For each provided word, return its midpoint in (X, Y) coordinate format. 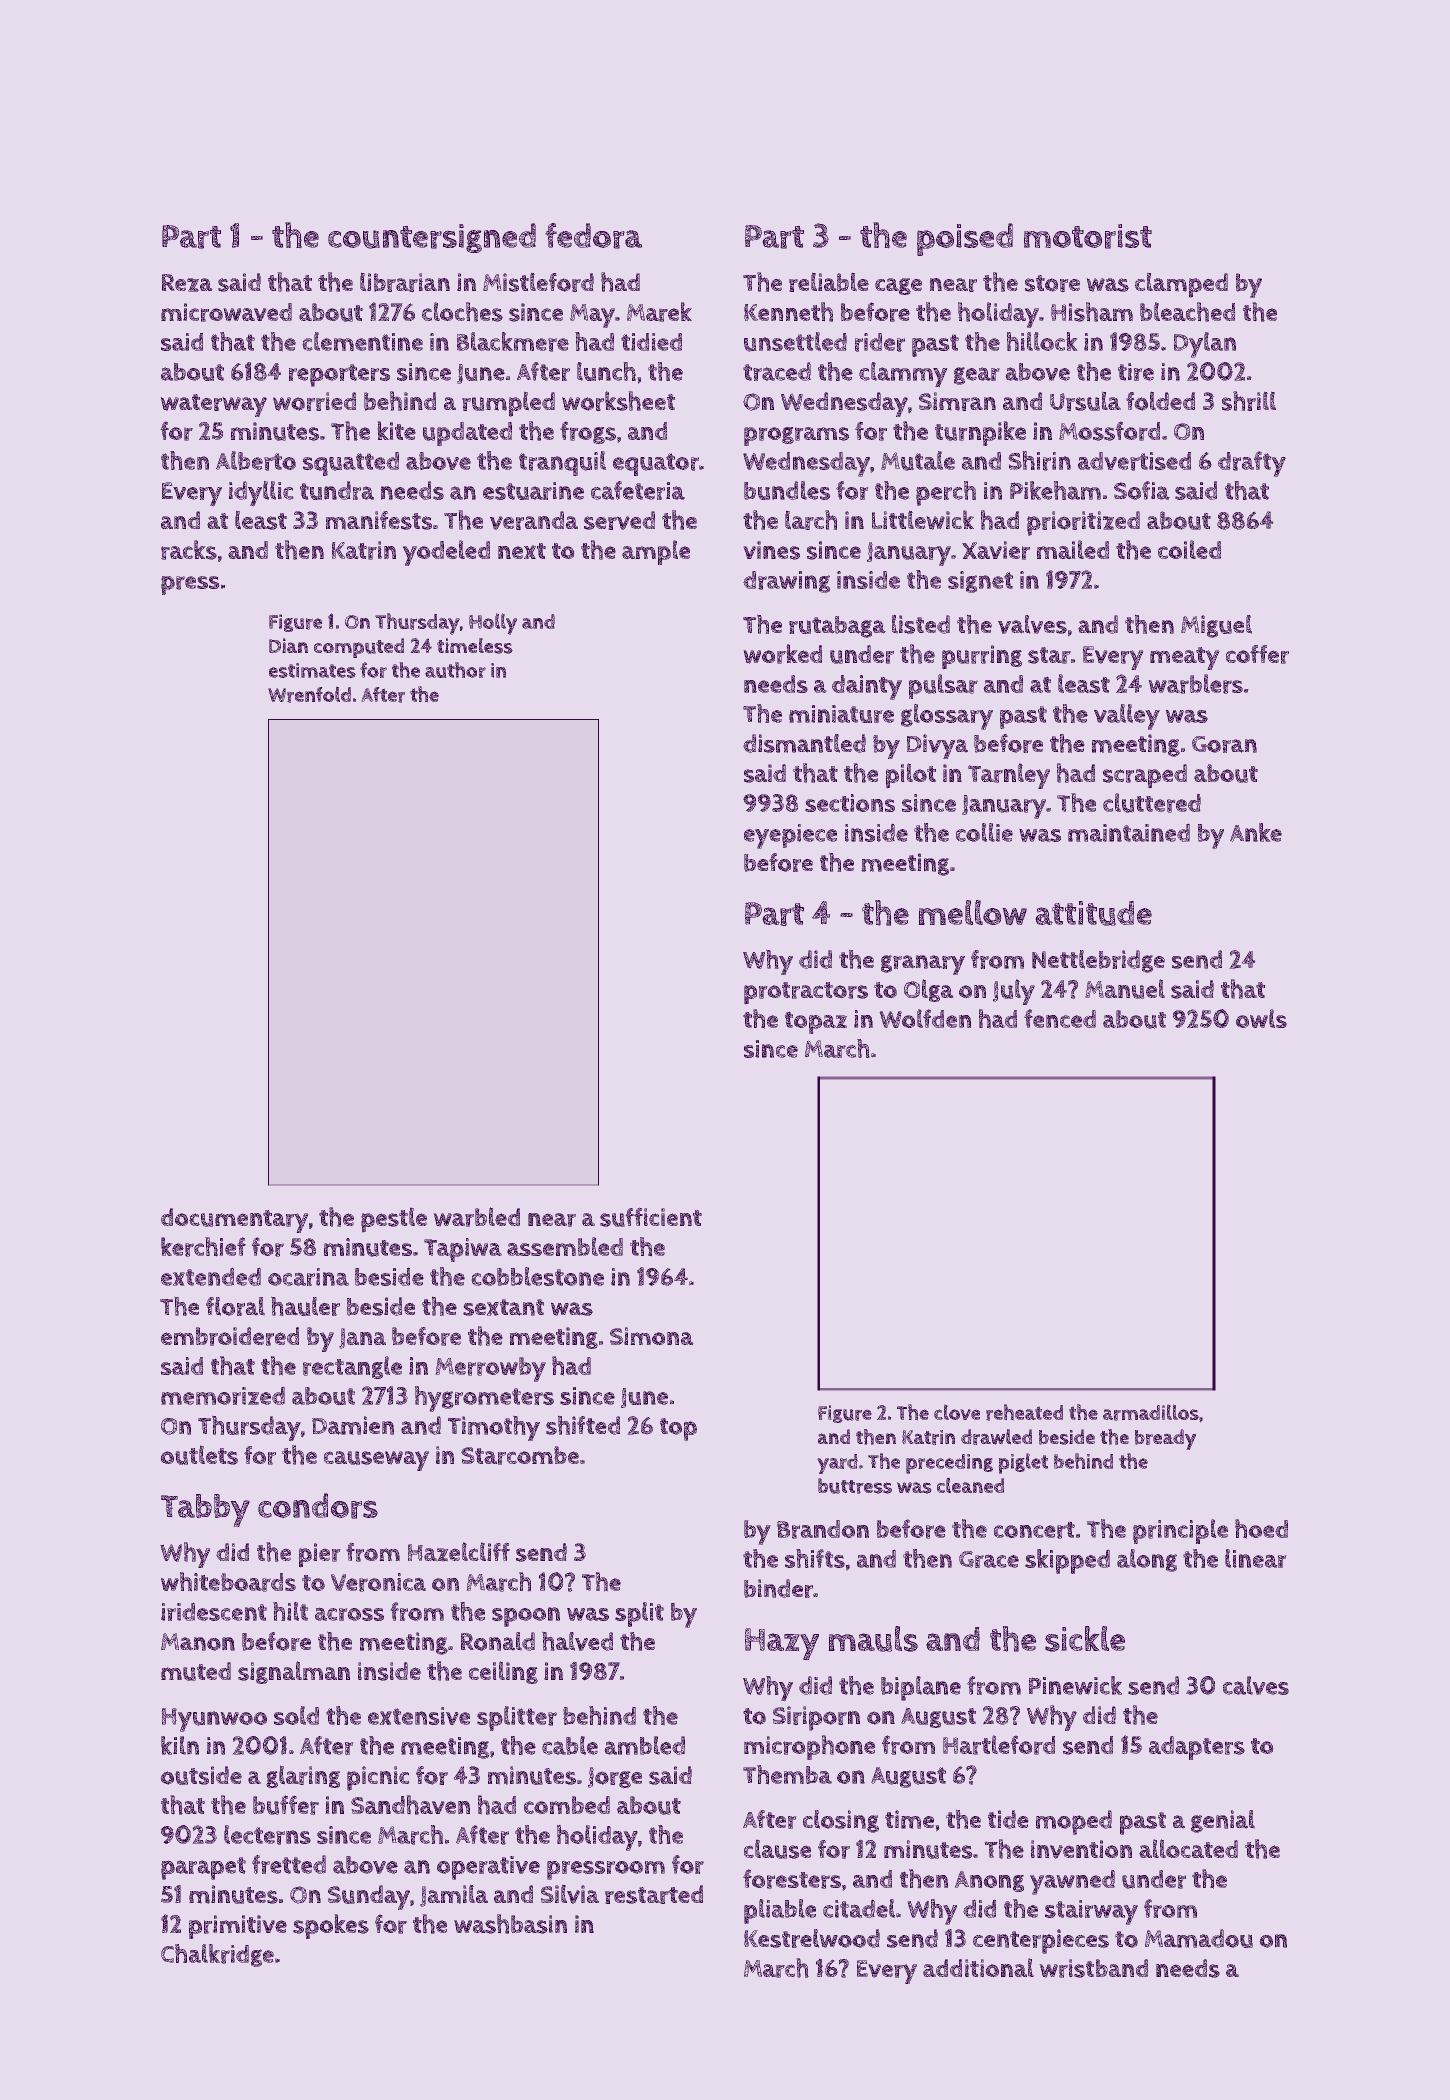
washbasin (510, 1924)
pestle (394, 1220)
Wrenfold (309, 694)
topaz (816, 1022)
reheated (1024, 1412)
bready (1165, 1439)
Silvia (570, 1894)
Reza (187, 283)
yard (837, 1464)
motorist (1088, 236)
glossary (947, 717)
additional (978, 1967)
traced (777, 371)
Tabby (205, 1510)
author (455, 670)
